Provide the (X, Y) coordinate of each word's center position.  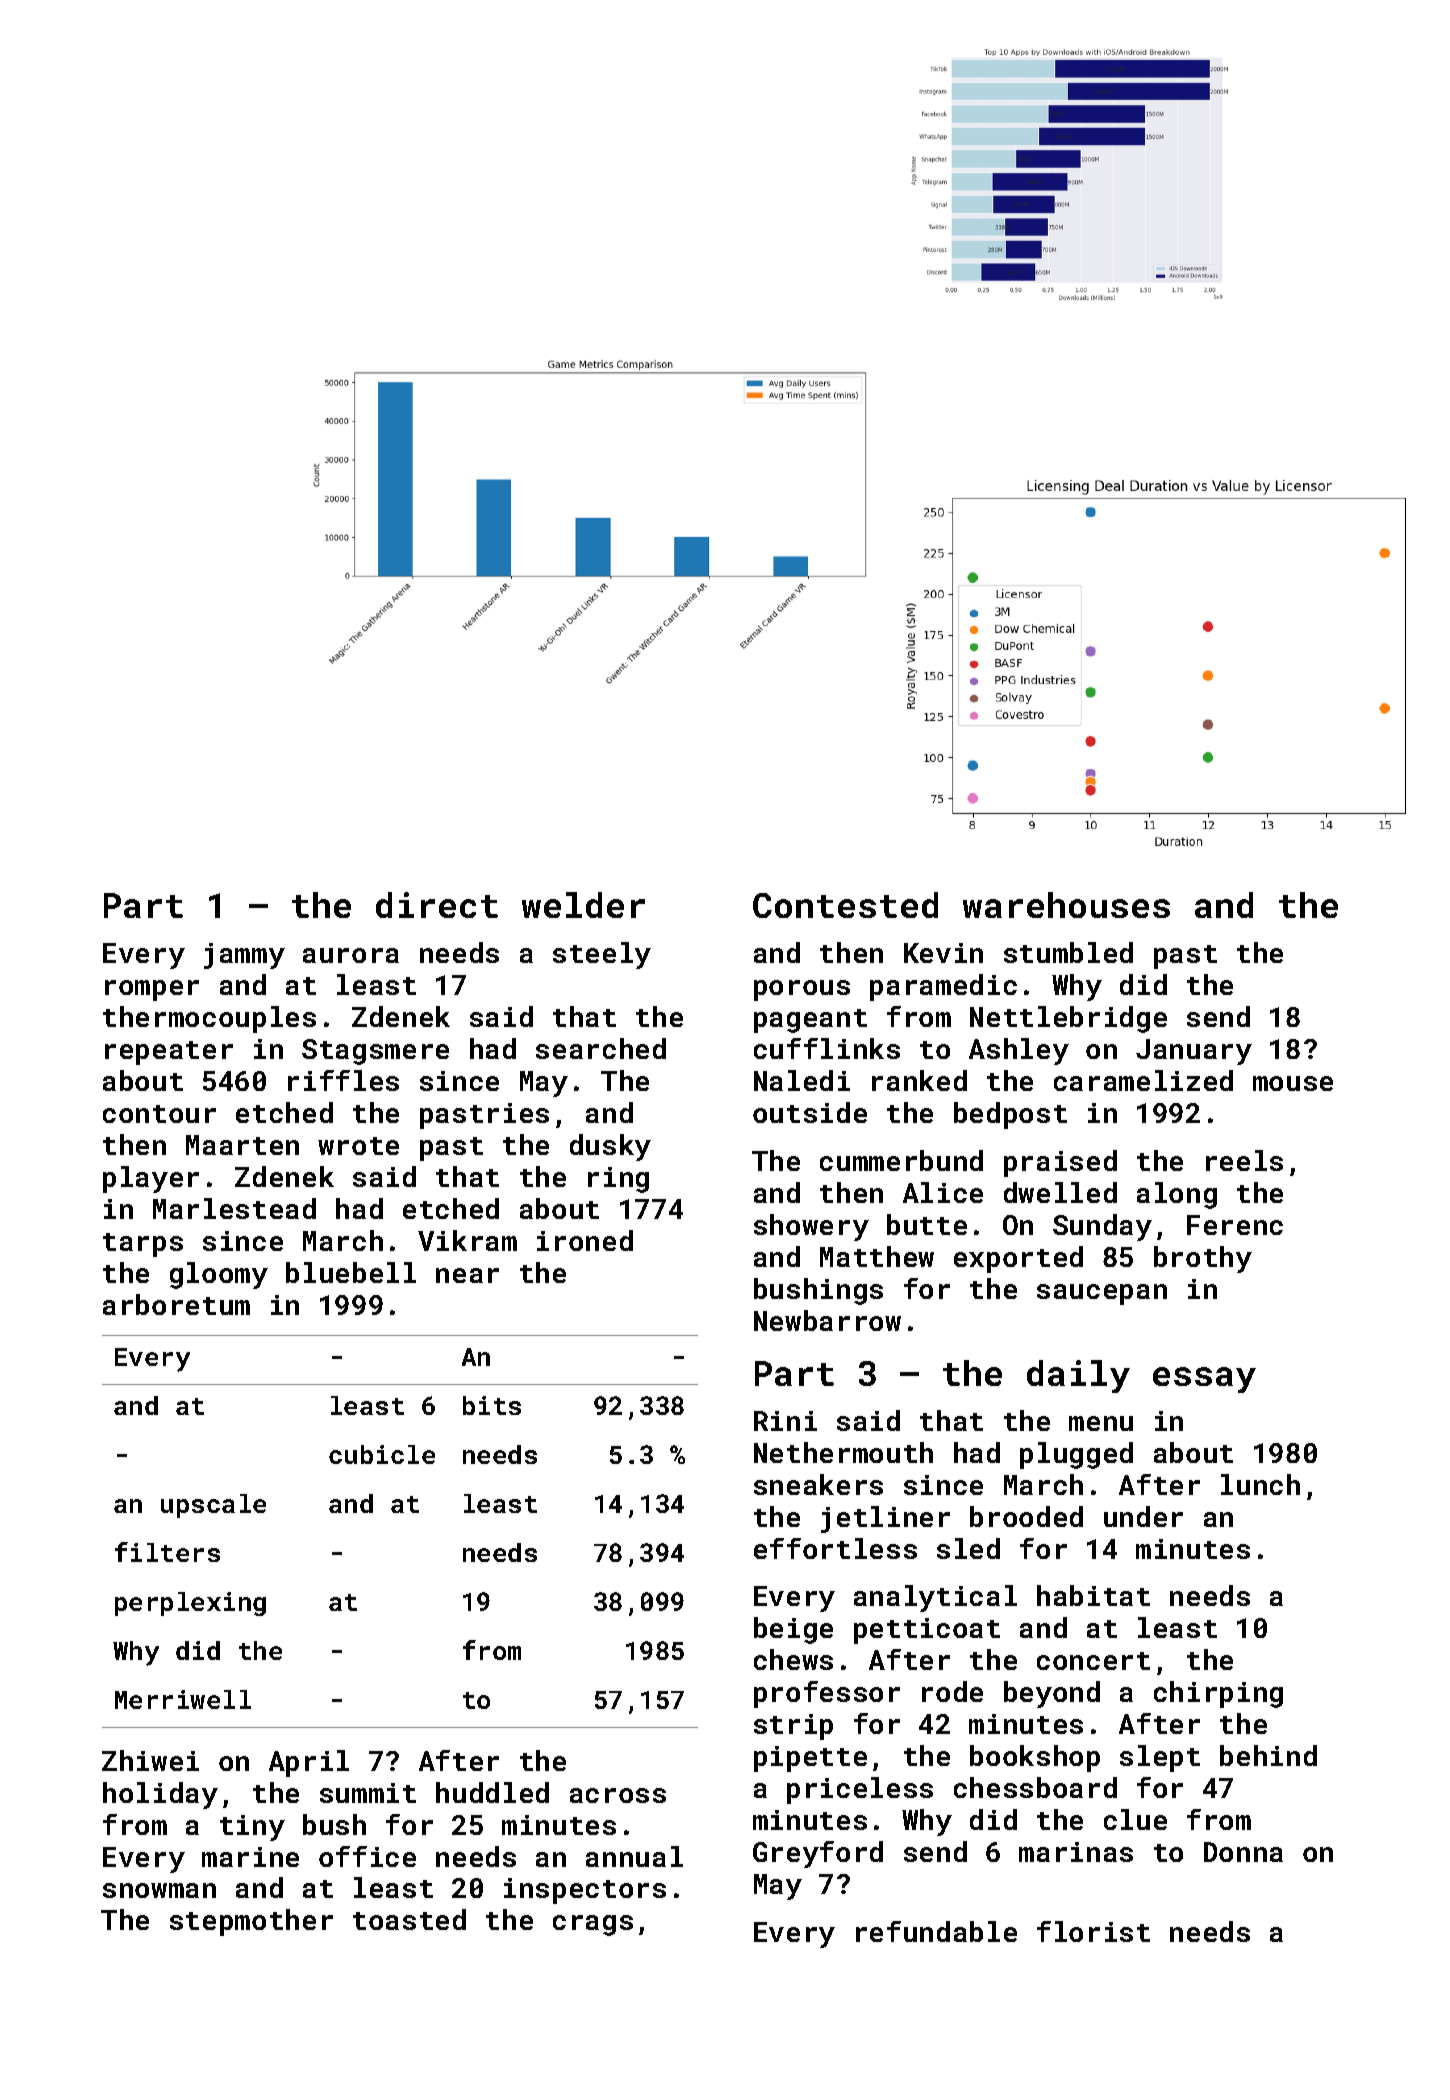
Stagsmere (375, 1052)
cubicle (382, 1454)
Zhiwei (150, 1760)
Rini (785, 1421)
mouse (1293, 1083)
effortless (835, 1548)
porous (802, 990)
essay (1204, 1380)
